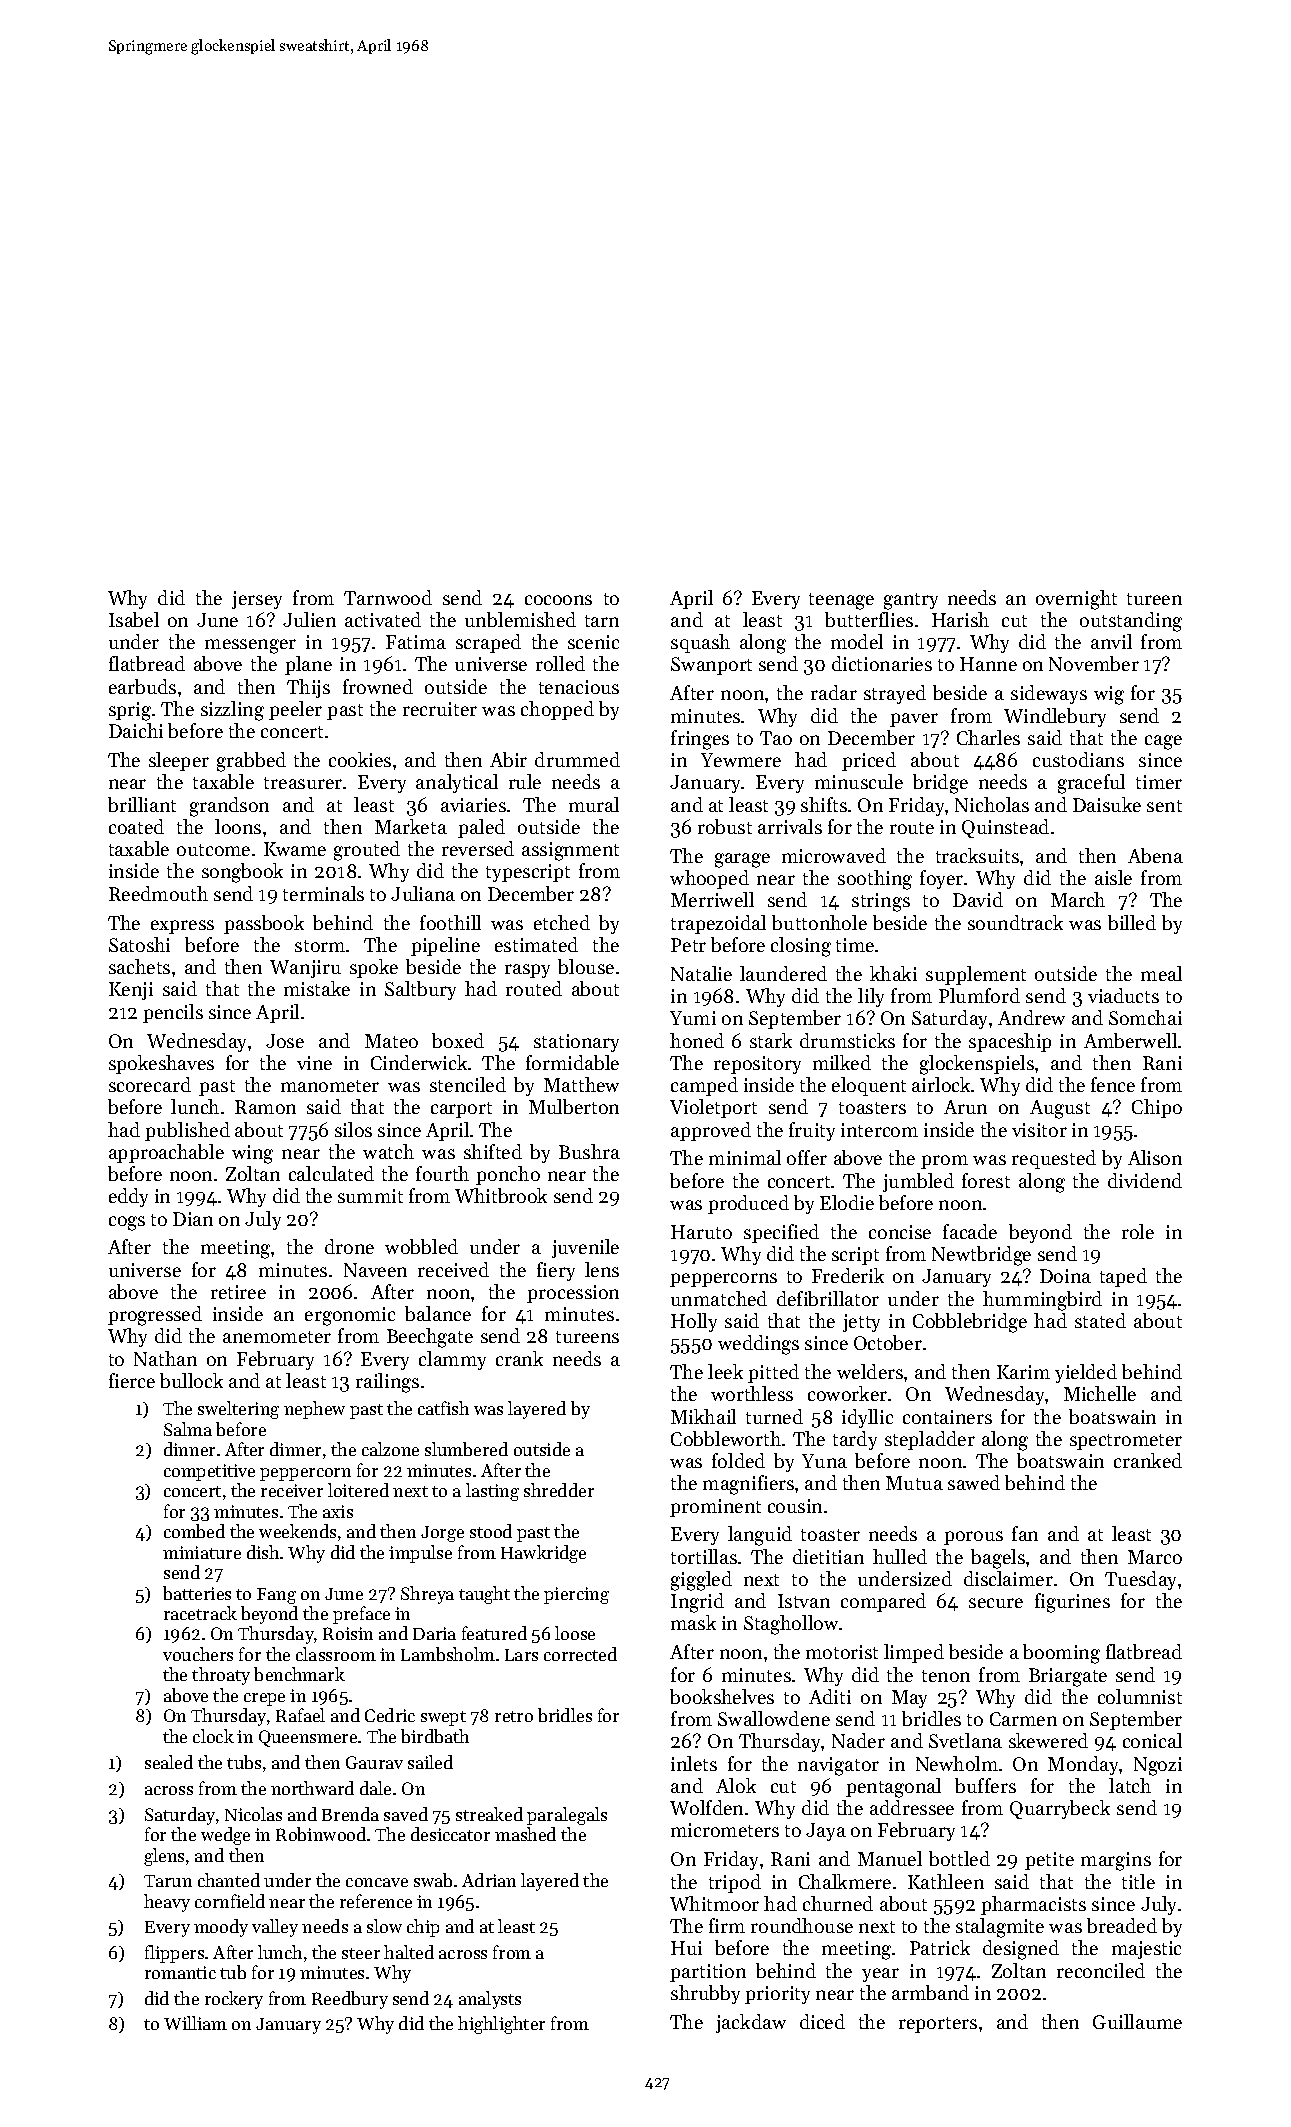 The image size is (1291, 2127). What do you see at coordinates (709, 879) in the image?
I see `whooped` at bounding box center [709, 879].
